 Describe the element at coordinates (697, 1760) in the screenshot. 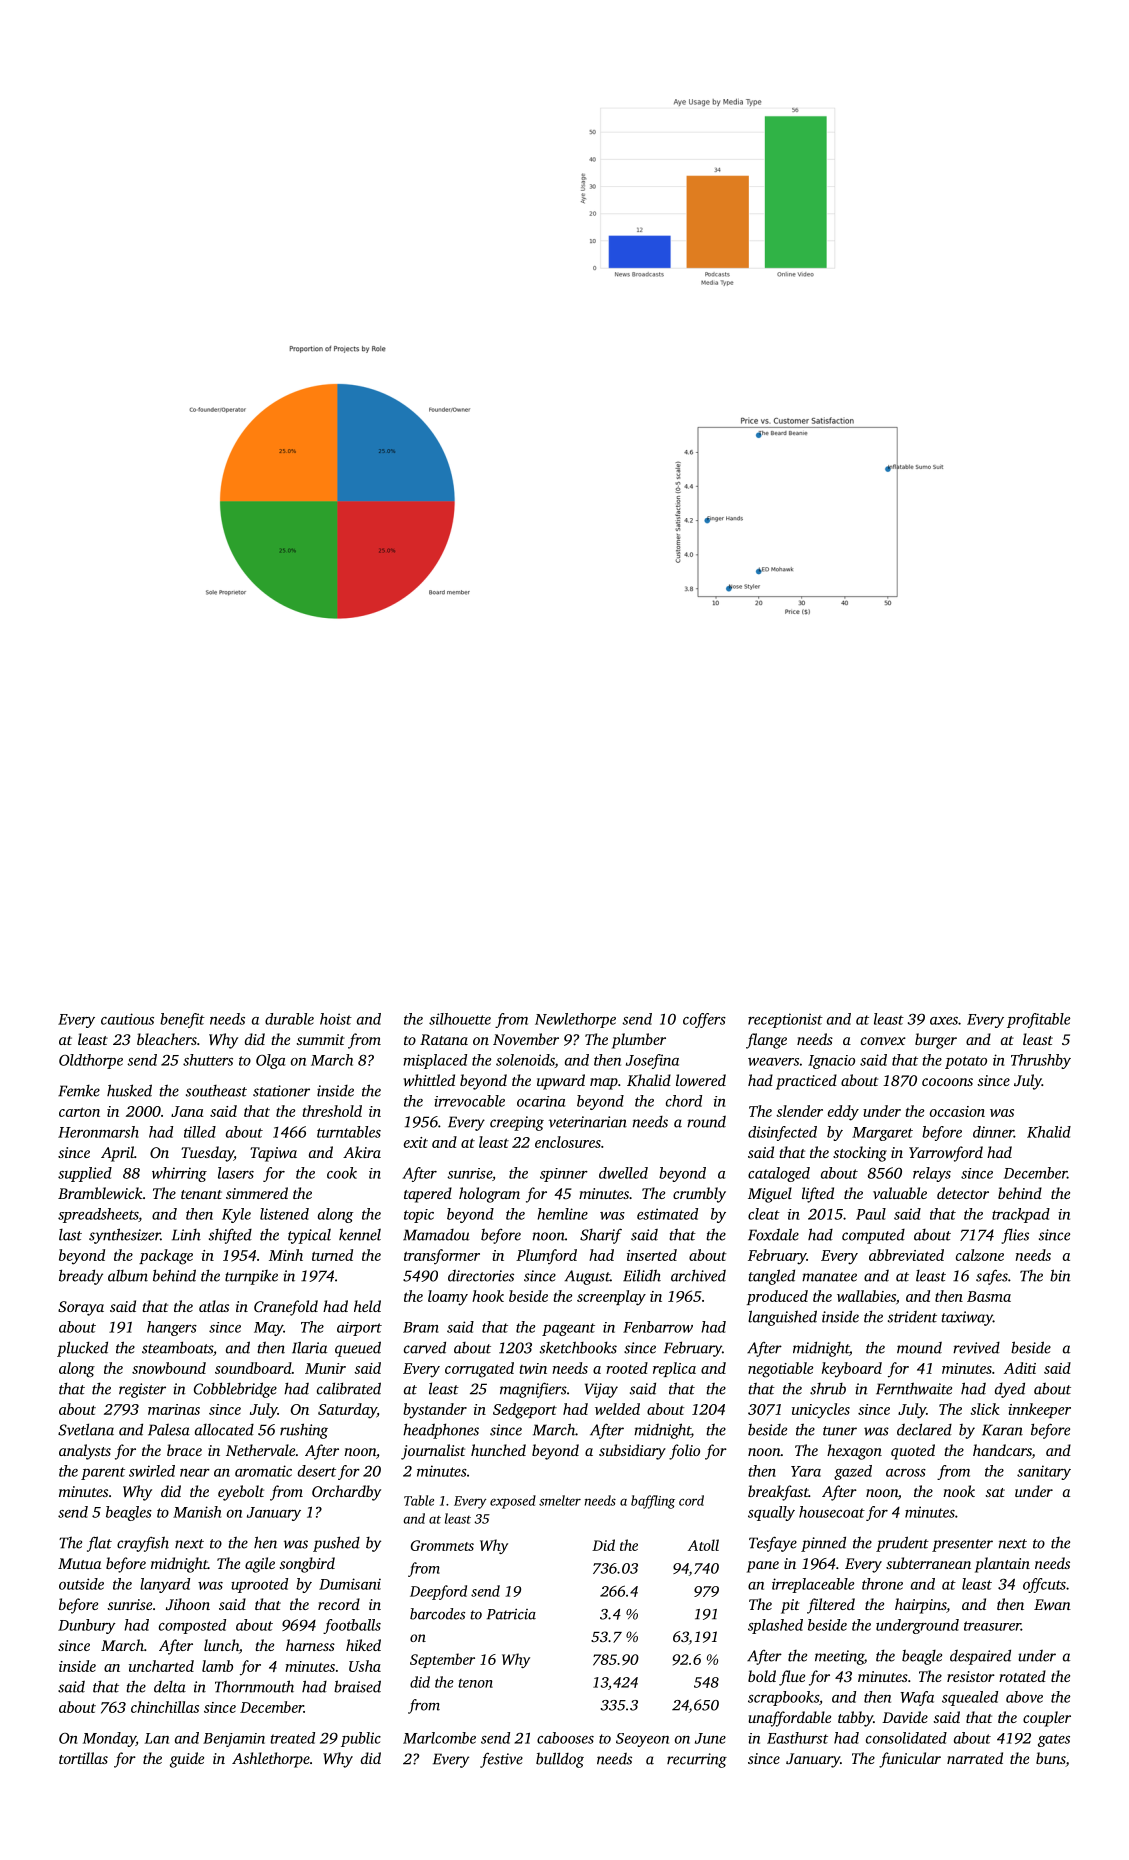

I see `recurring` at that location.
